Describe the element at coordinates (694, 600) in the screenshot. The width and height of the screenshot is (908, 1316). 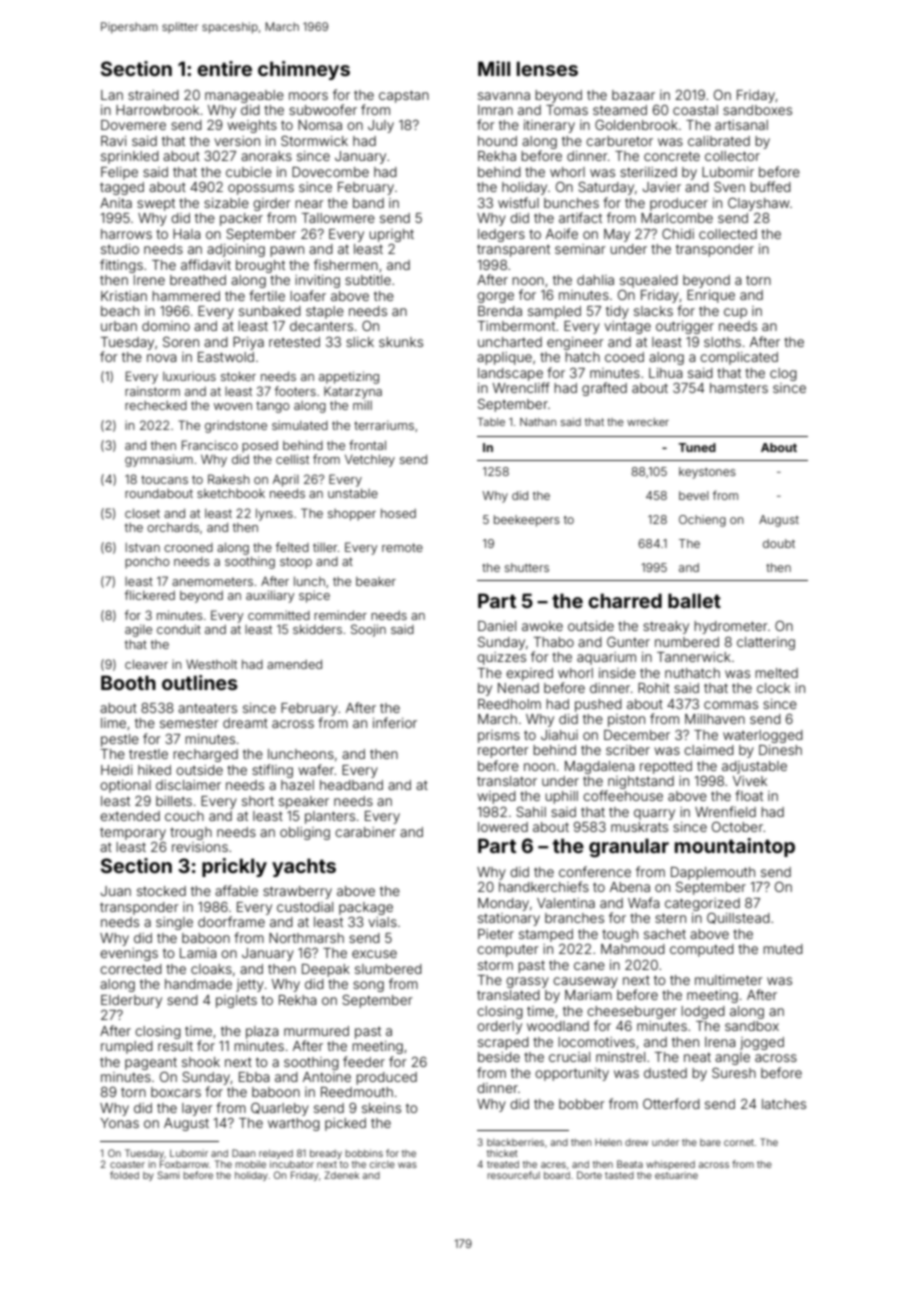
I see `ballet` at that location.
